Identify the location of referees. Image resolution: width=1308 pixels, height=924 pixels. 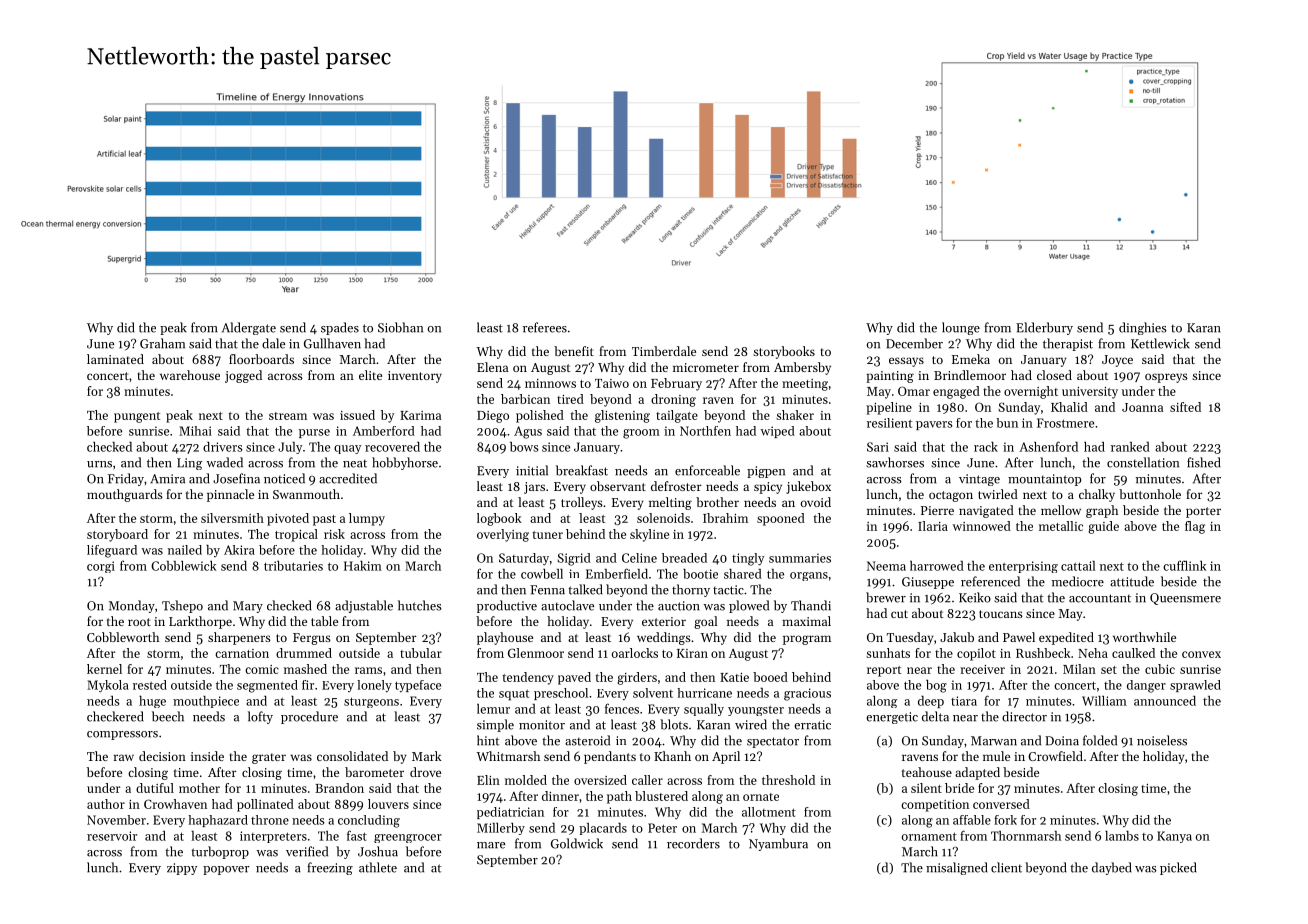
(545, 327).
